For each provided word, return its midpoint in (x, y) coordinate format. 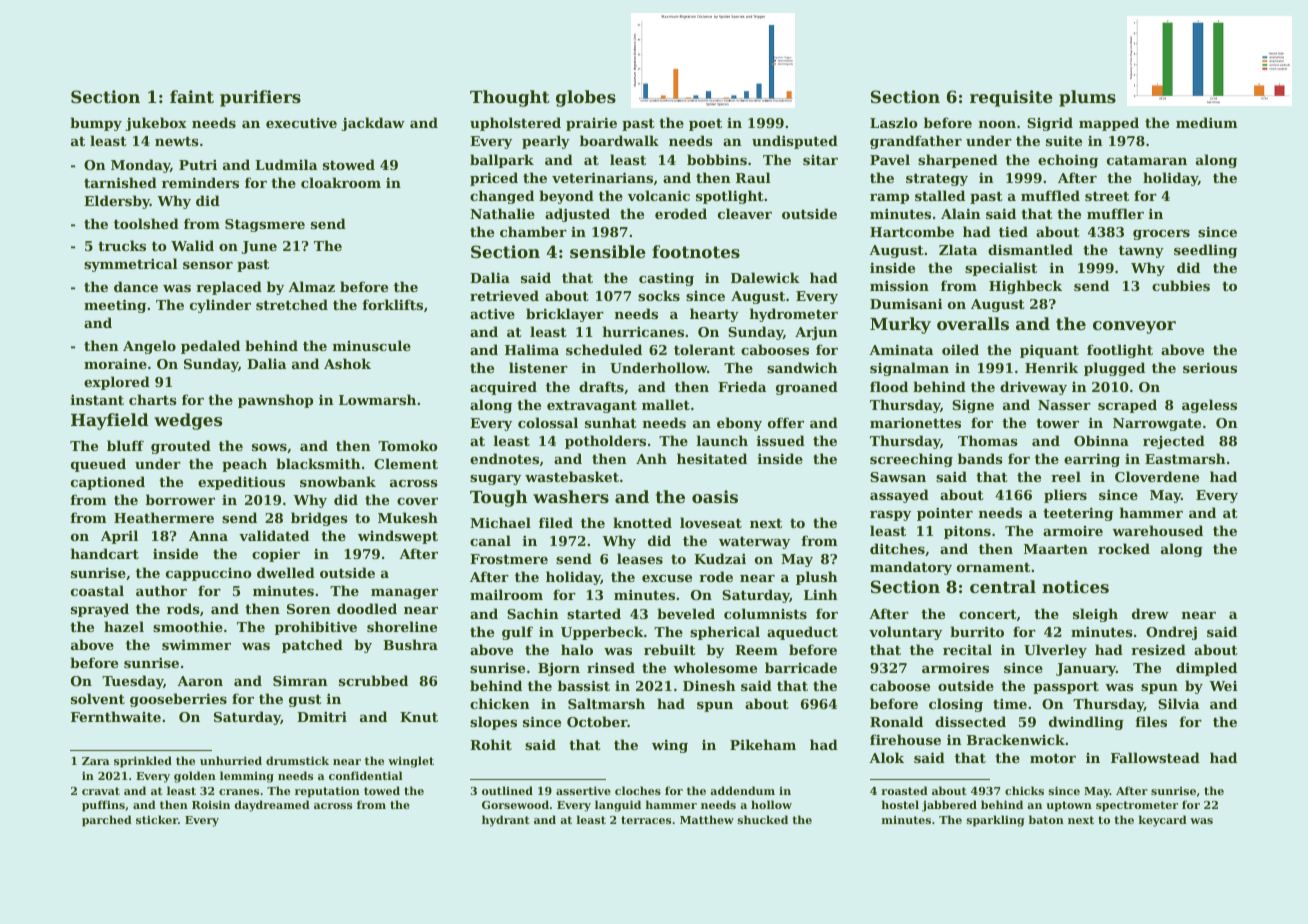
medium (1207, 122)
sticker (157, 819)
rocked (1124, 548)
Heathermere (164, 517)
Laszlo (894, 122)
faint (192, 96)
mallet (666, 404)
